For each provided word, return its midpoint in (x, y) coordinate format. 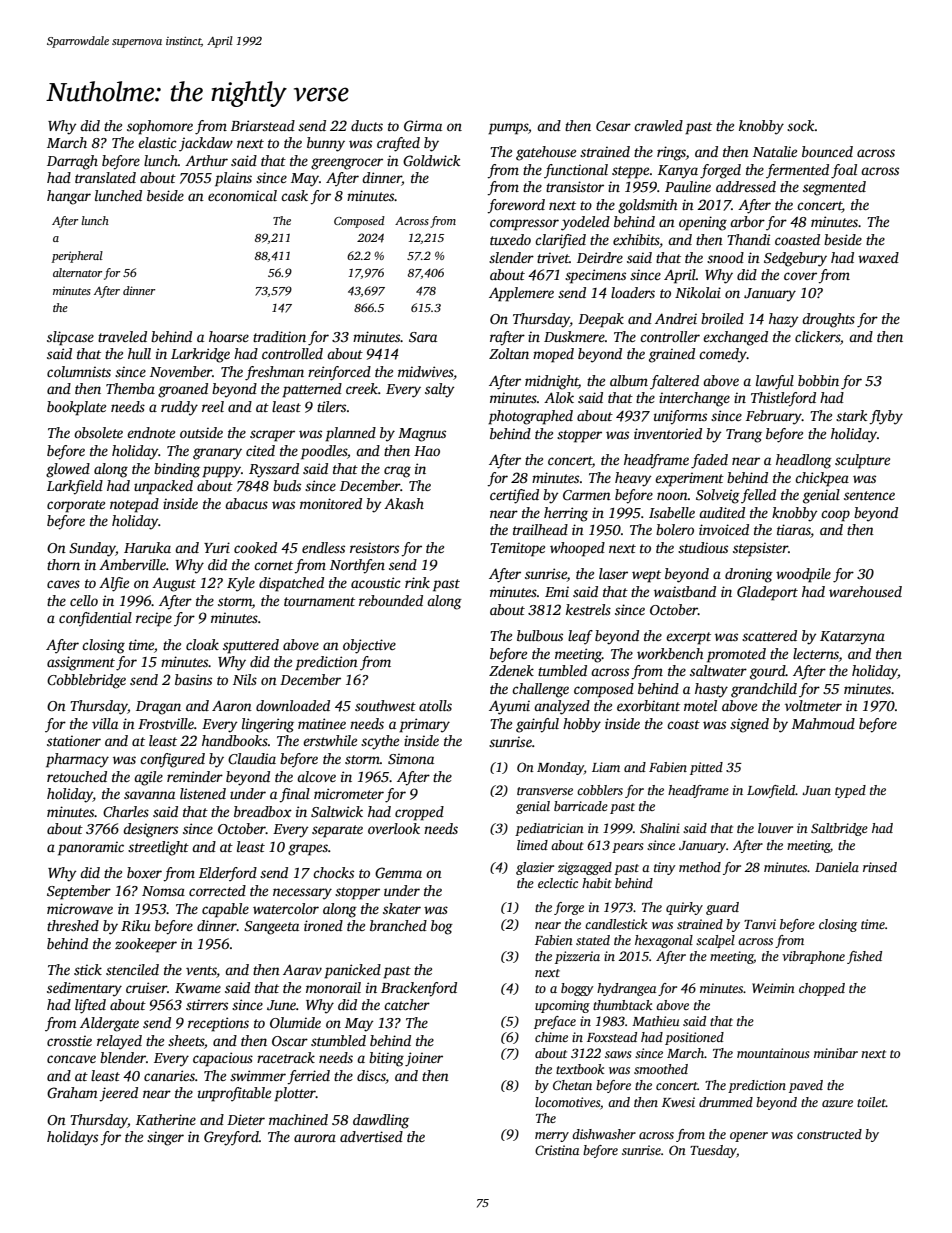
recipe (154, 619)
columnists (79, 371)
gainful (537, 725)
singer (165, 1138)
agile (148, 778)
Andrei (676, 318)
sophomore (160, 127)
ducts (367, 125)
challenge (540, 690)
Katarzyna (852, 638)
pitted (706, 768)
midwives (425, 371)
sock (801, 125)
